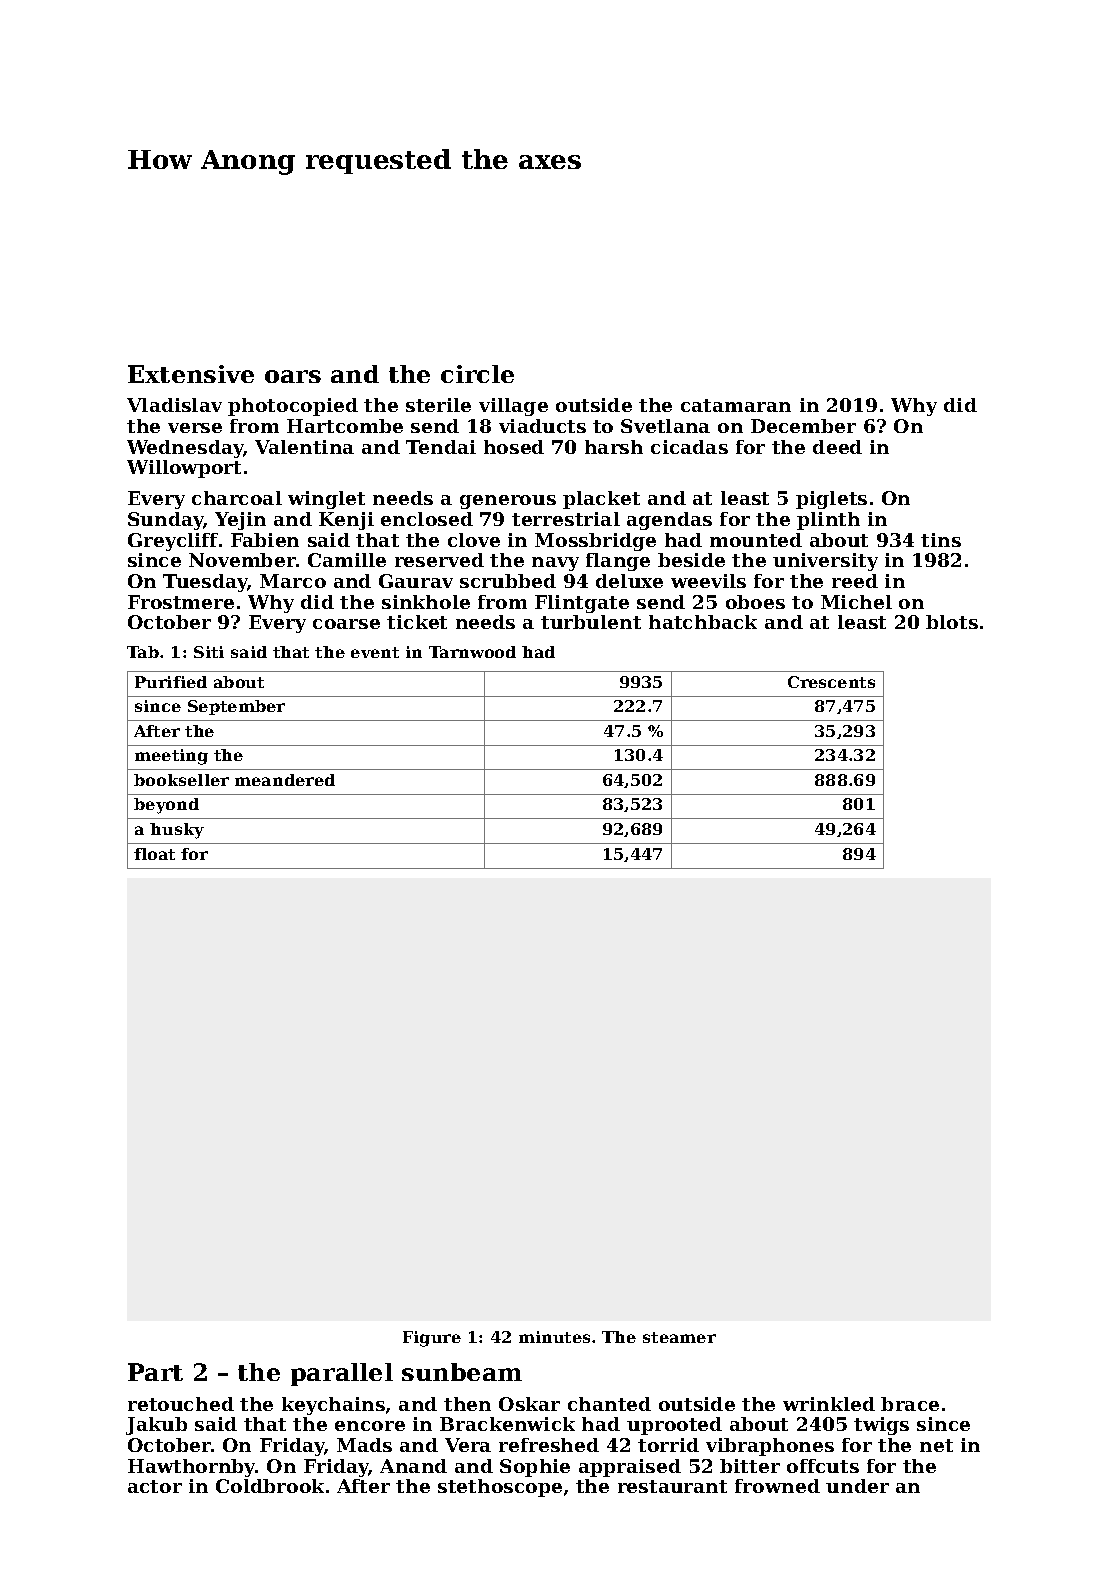  What do you see at coordinates (514, 447) in the document?
I see `hosed` at bounding box center [514, 447].
